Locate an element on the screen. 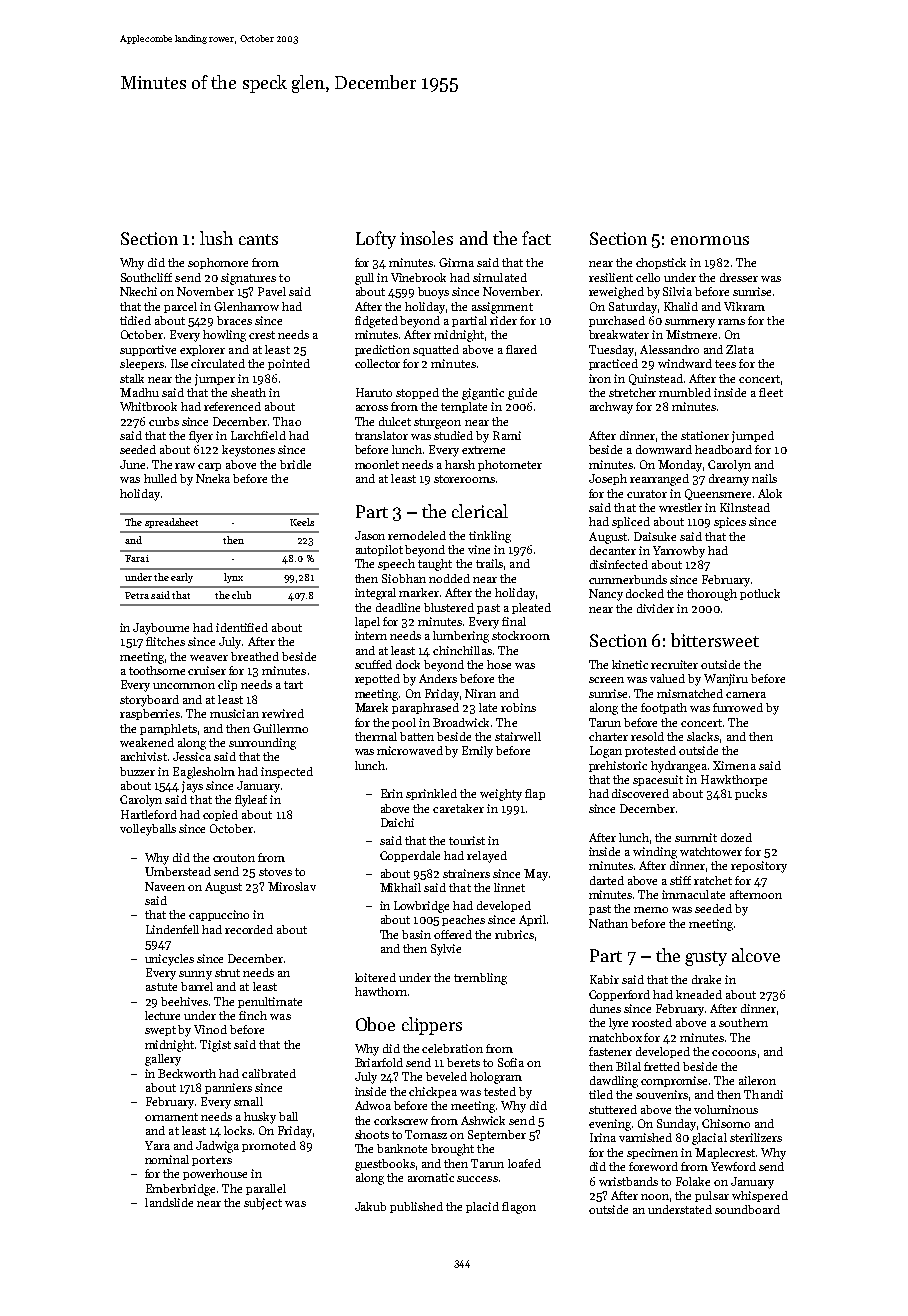 This screenshot has height=1316, width=908. Vikram is located at coordinates (744, 306).
